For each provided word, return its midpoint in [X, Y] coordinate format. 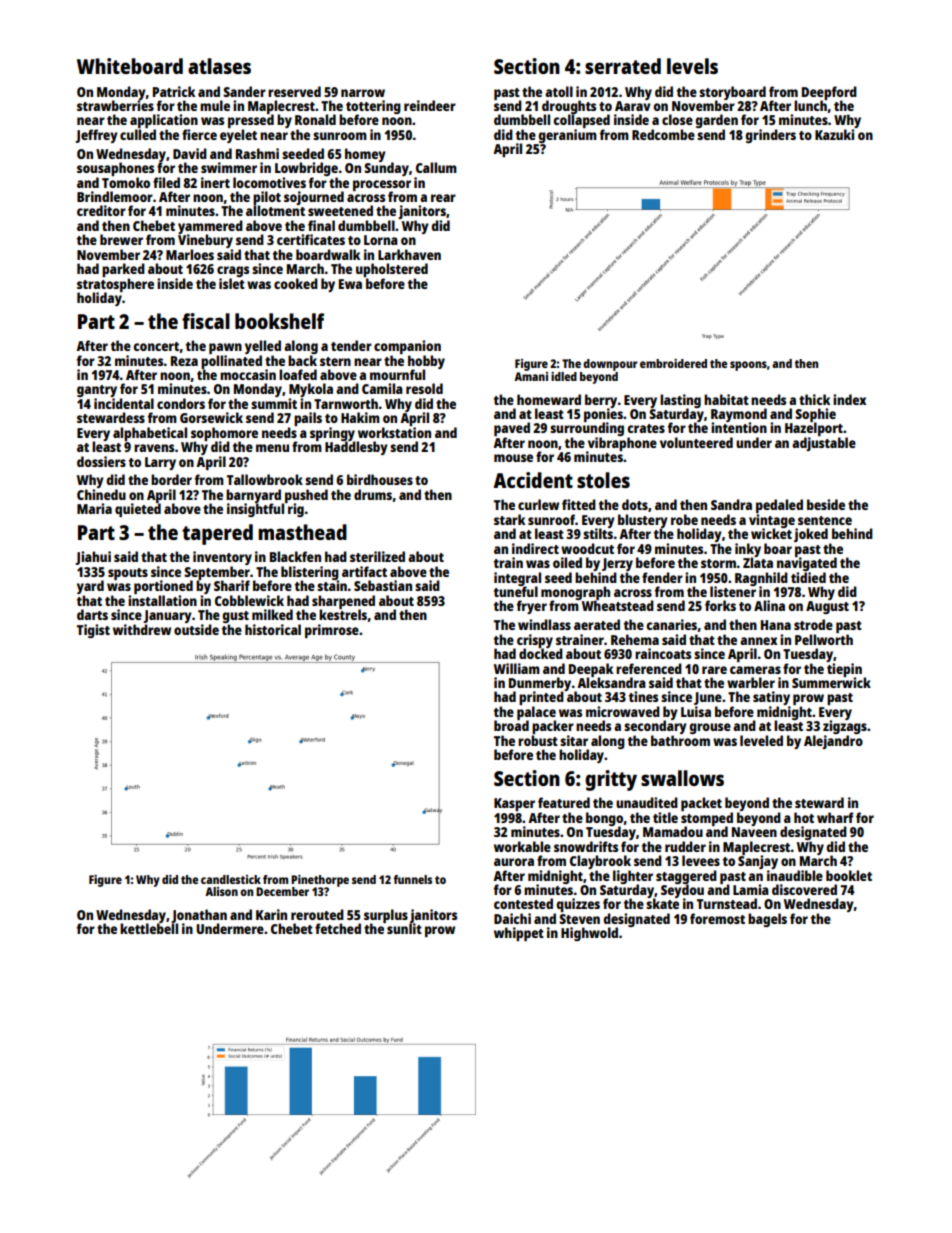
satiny [771, 698]
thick [814, 399]
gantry [97, 391]
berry [601, 401]
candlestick [231, 879]
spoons [748, 366]
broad [511, 726]
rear [443, 198]
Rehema [635, 639]
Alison [221, 891]
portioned [163, 587]
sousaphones [115, 169]
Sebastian [383, 585]
